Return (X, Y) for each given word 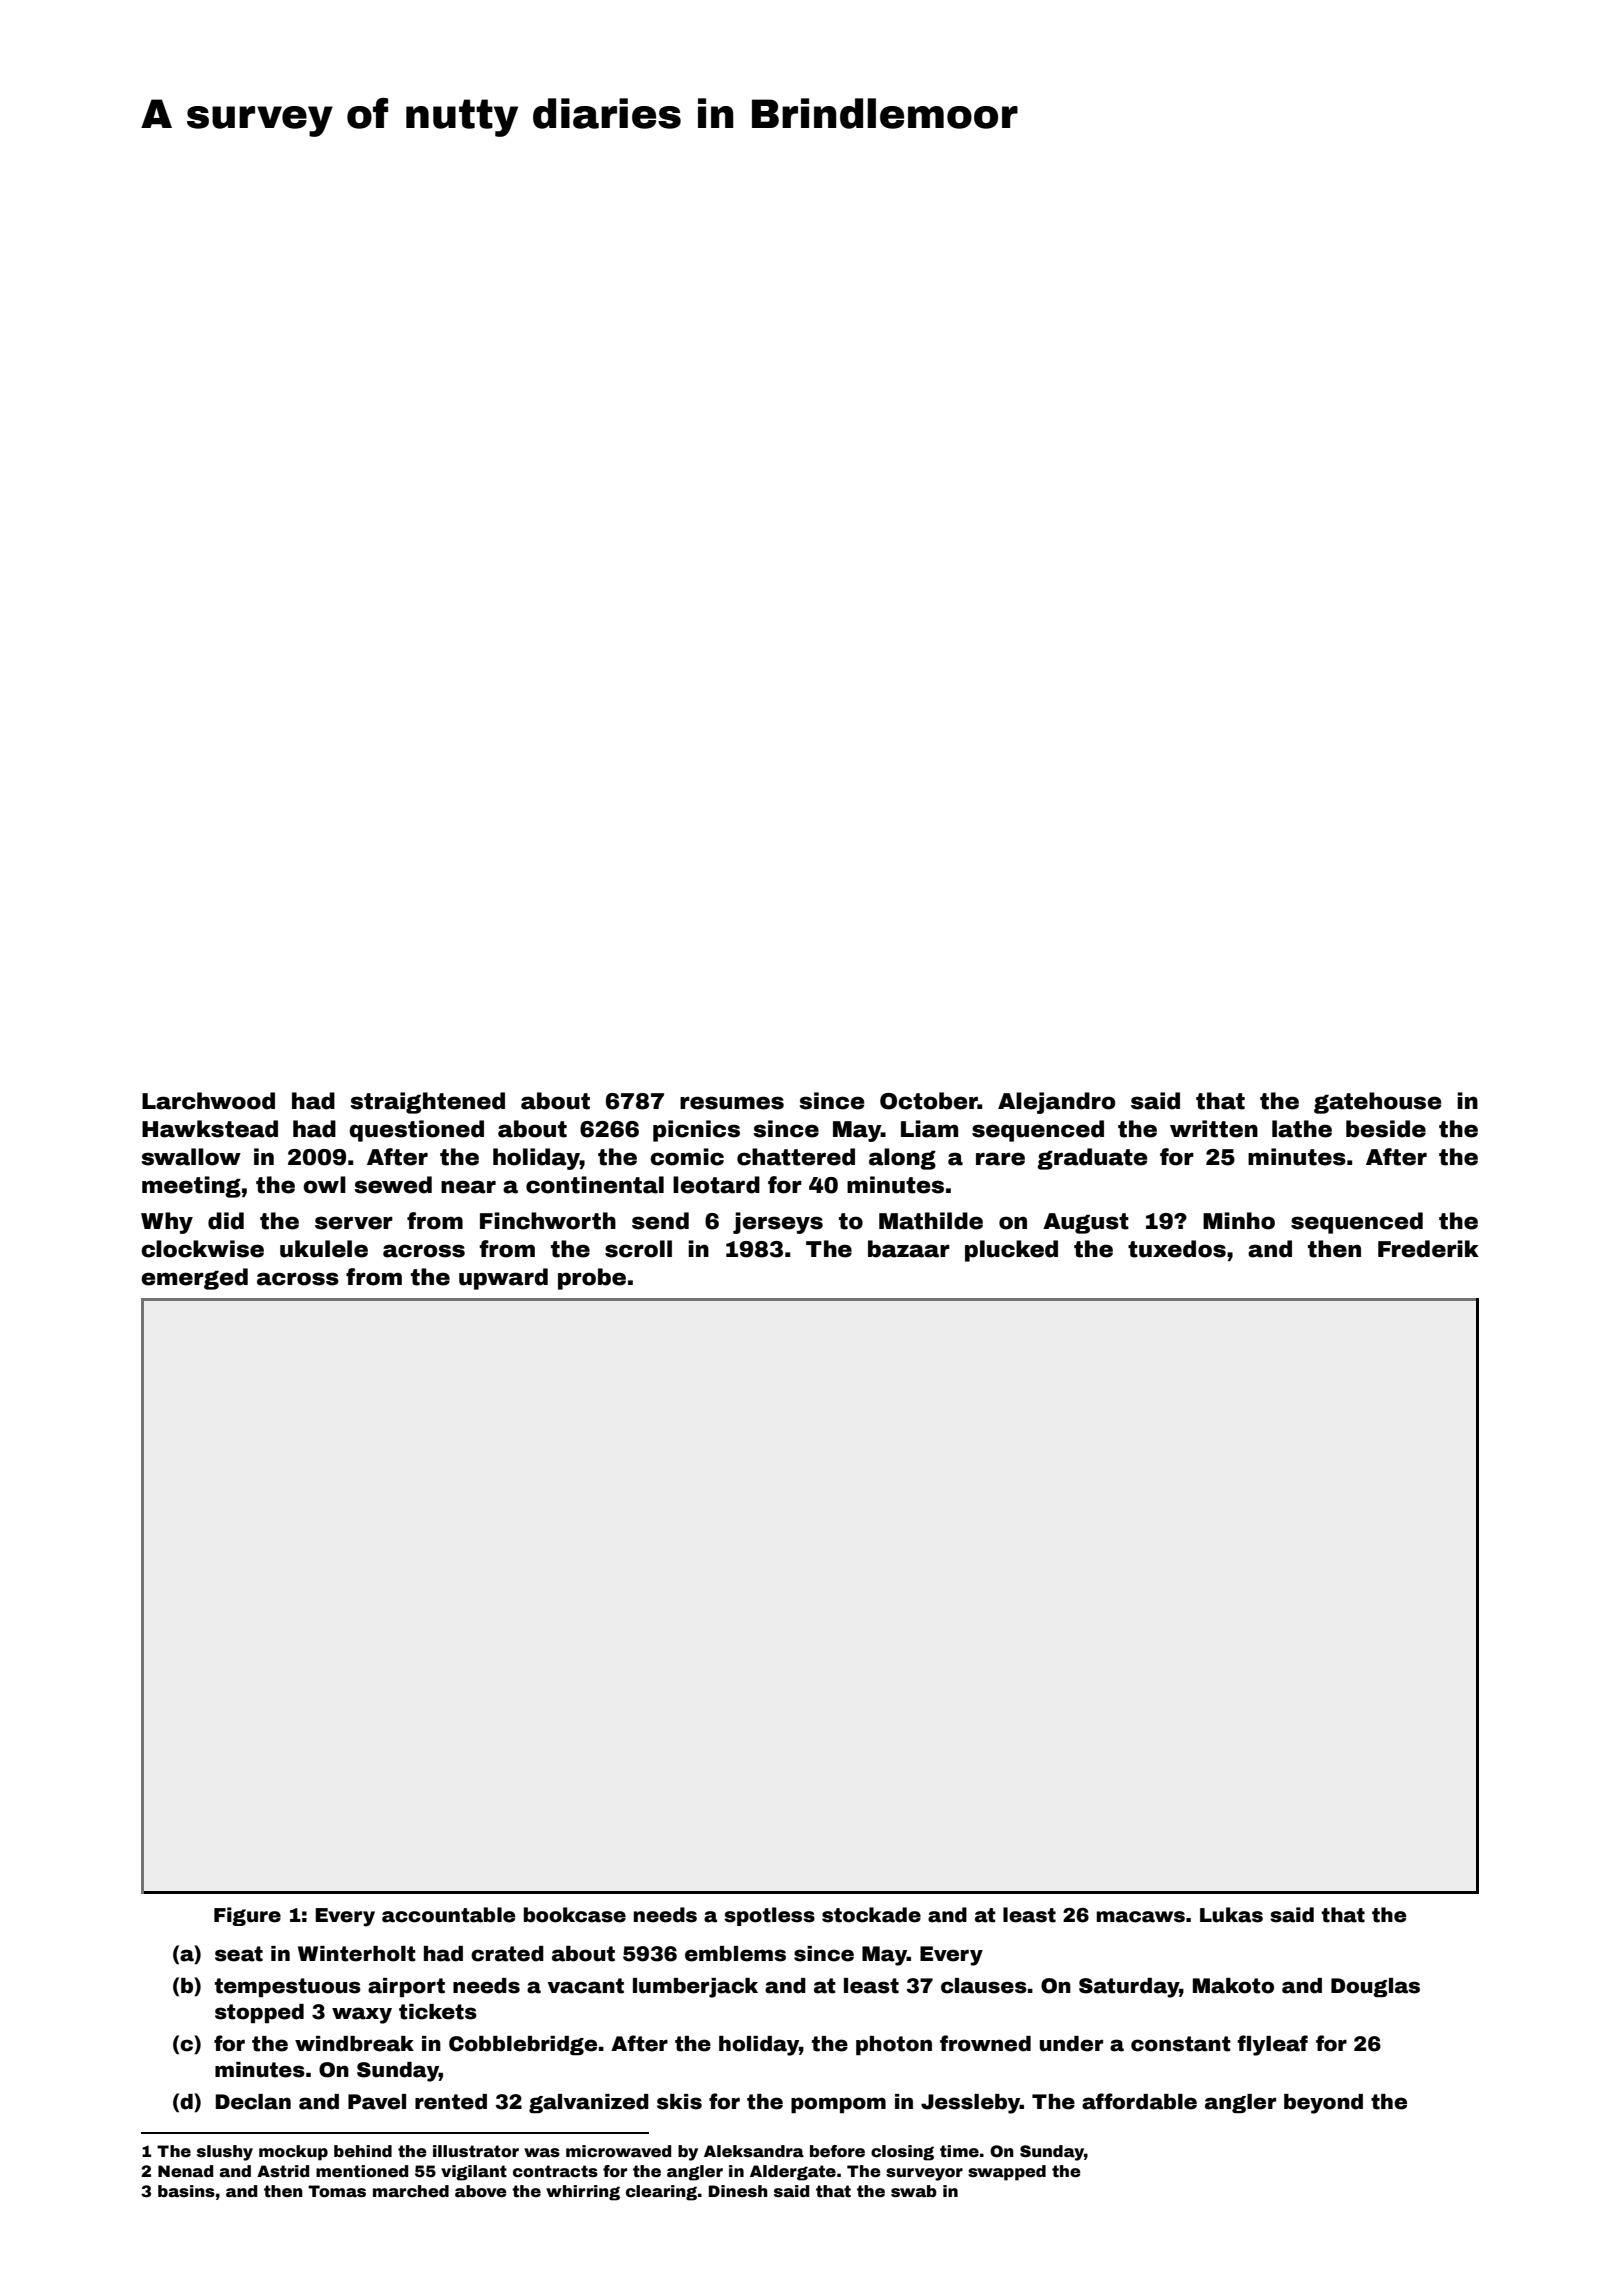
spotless (769, 1916)
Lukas (1231, 1915)
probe (592, 1279)
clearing (661, 2193)
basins (186, 2191)
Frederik (1428, 1249)
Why (167, 1223)
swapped (1007, 2173)
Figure (247, 1916)
